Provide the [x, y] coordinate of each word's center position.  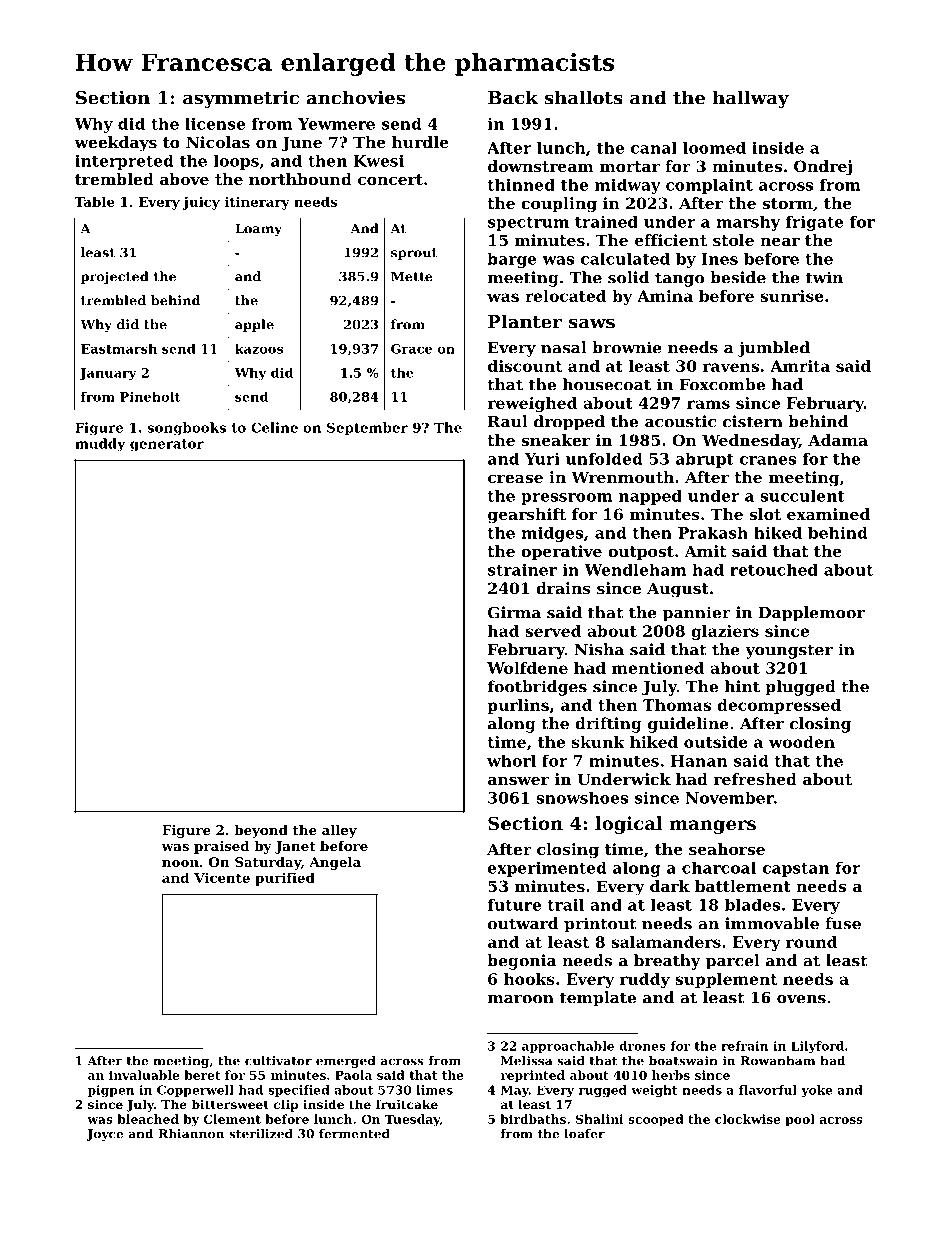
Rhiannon [191, 1134]
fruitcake [407, 1104]
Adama [838, 440]
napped [650, 497]
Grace [411, 349]
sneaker [555, 440]
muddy [100, 444]
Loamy [258, 230]
